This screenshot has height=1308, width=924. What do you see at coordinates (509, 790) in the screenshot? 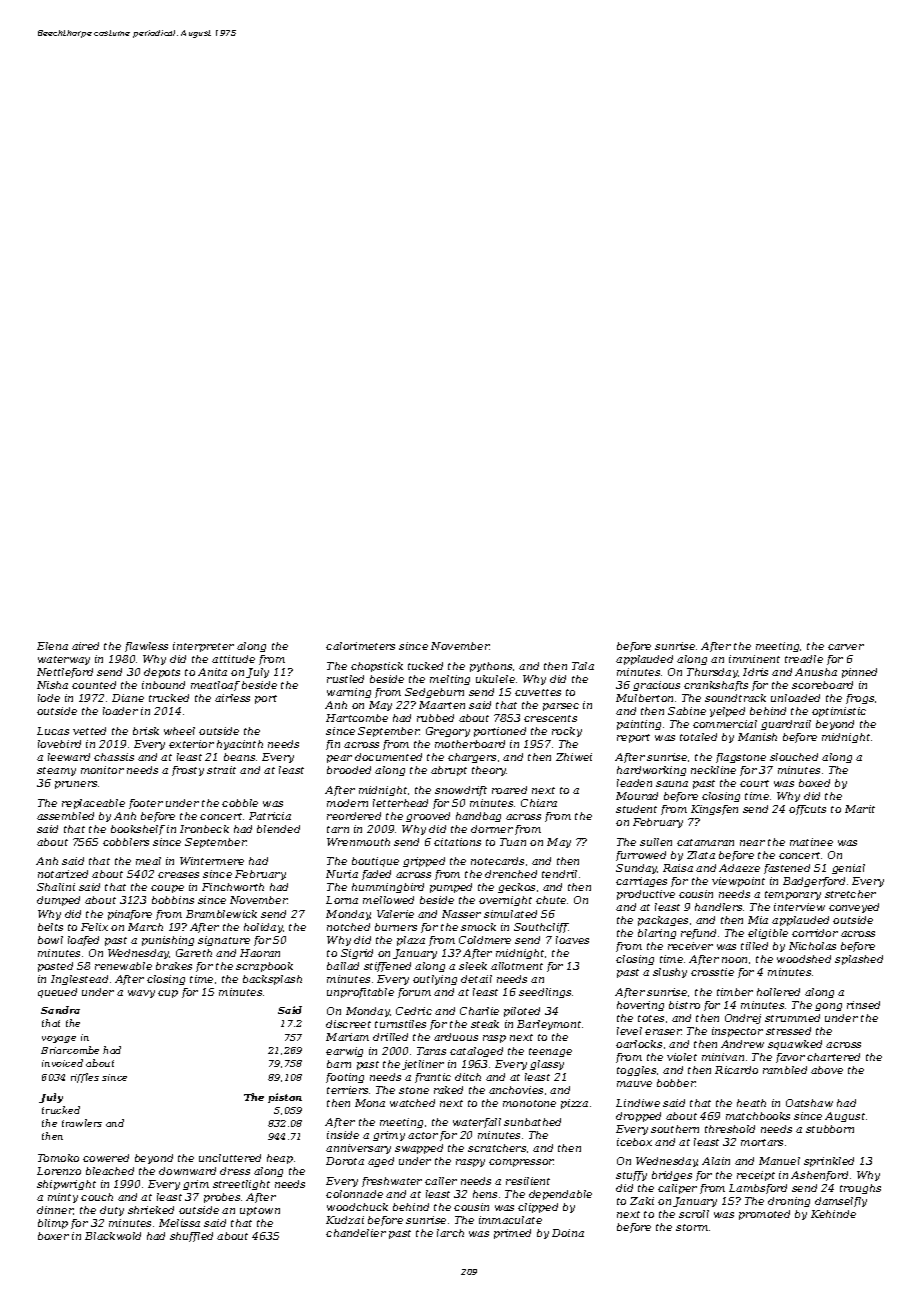
I see `roared` at bounding box center [509, 790].
